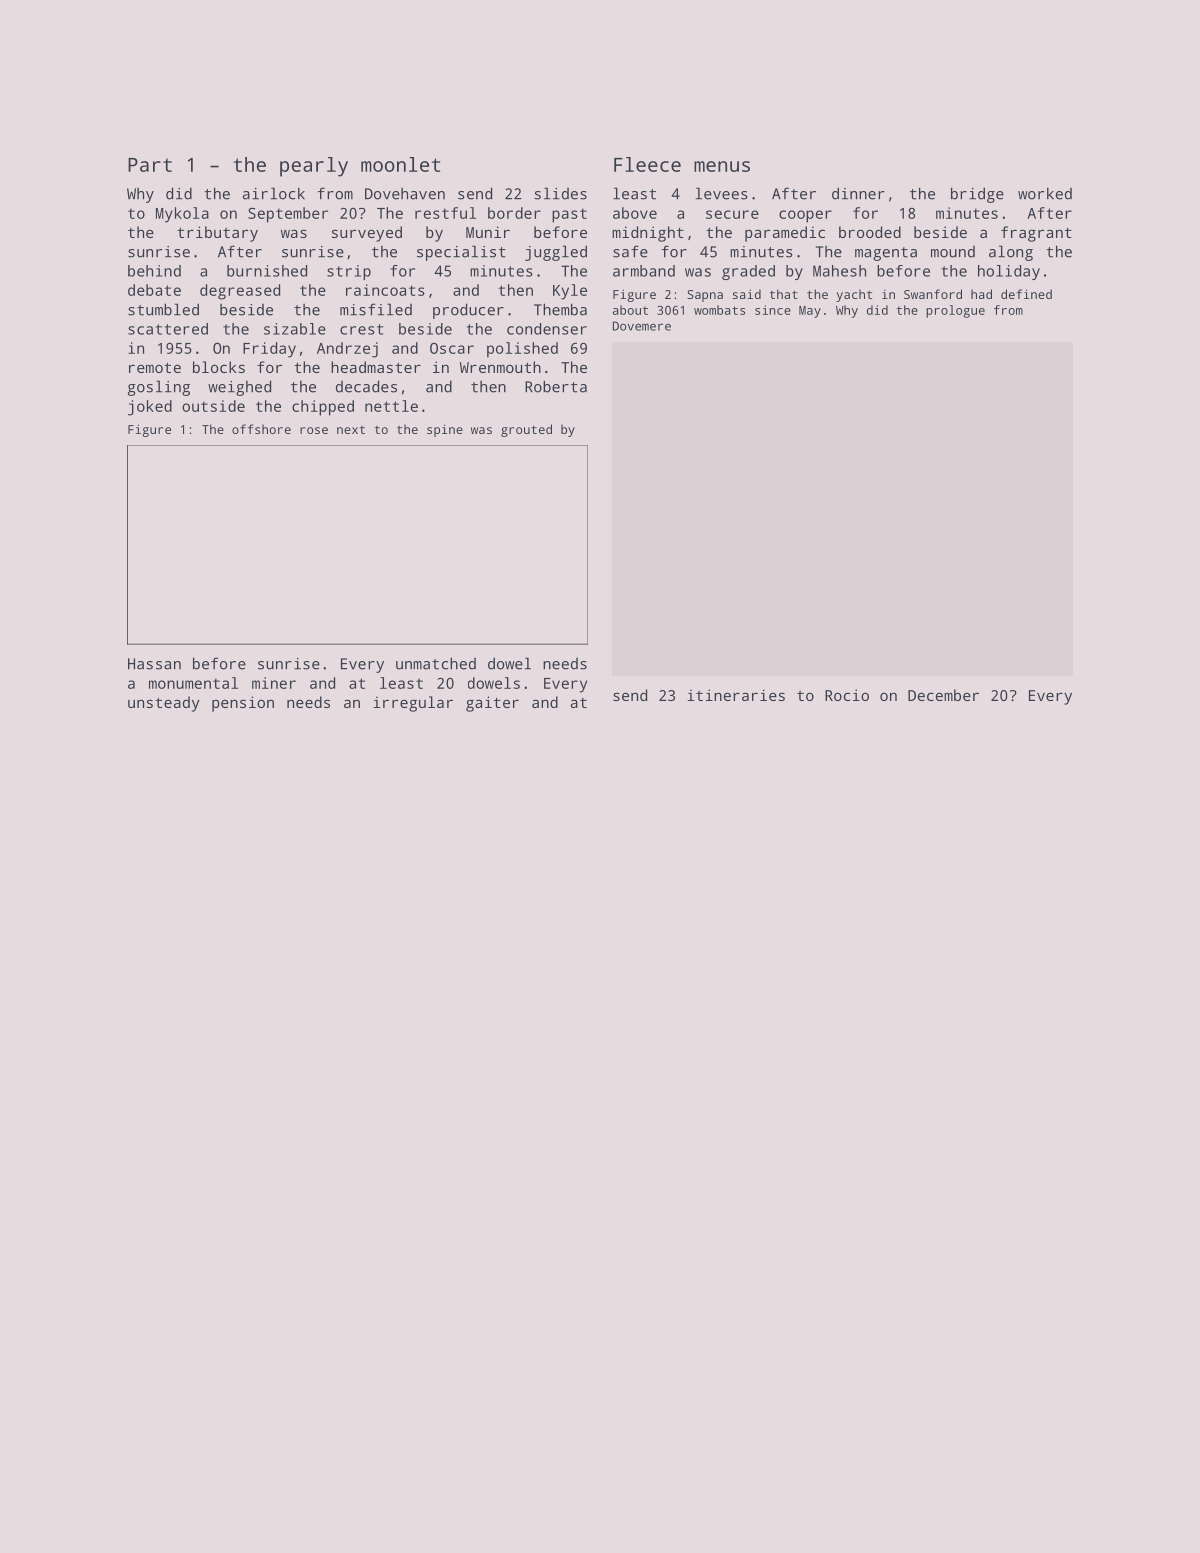 The image size is (1200, 1553). Describe the element at coordinates (261, 429) in the screenshot. I see `offshore` at that location.
